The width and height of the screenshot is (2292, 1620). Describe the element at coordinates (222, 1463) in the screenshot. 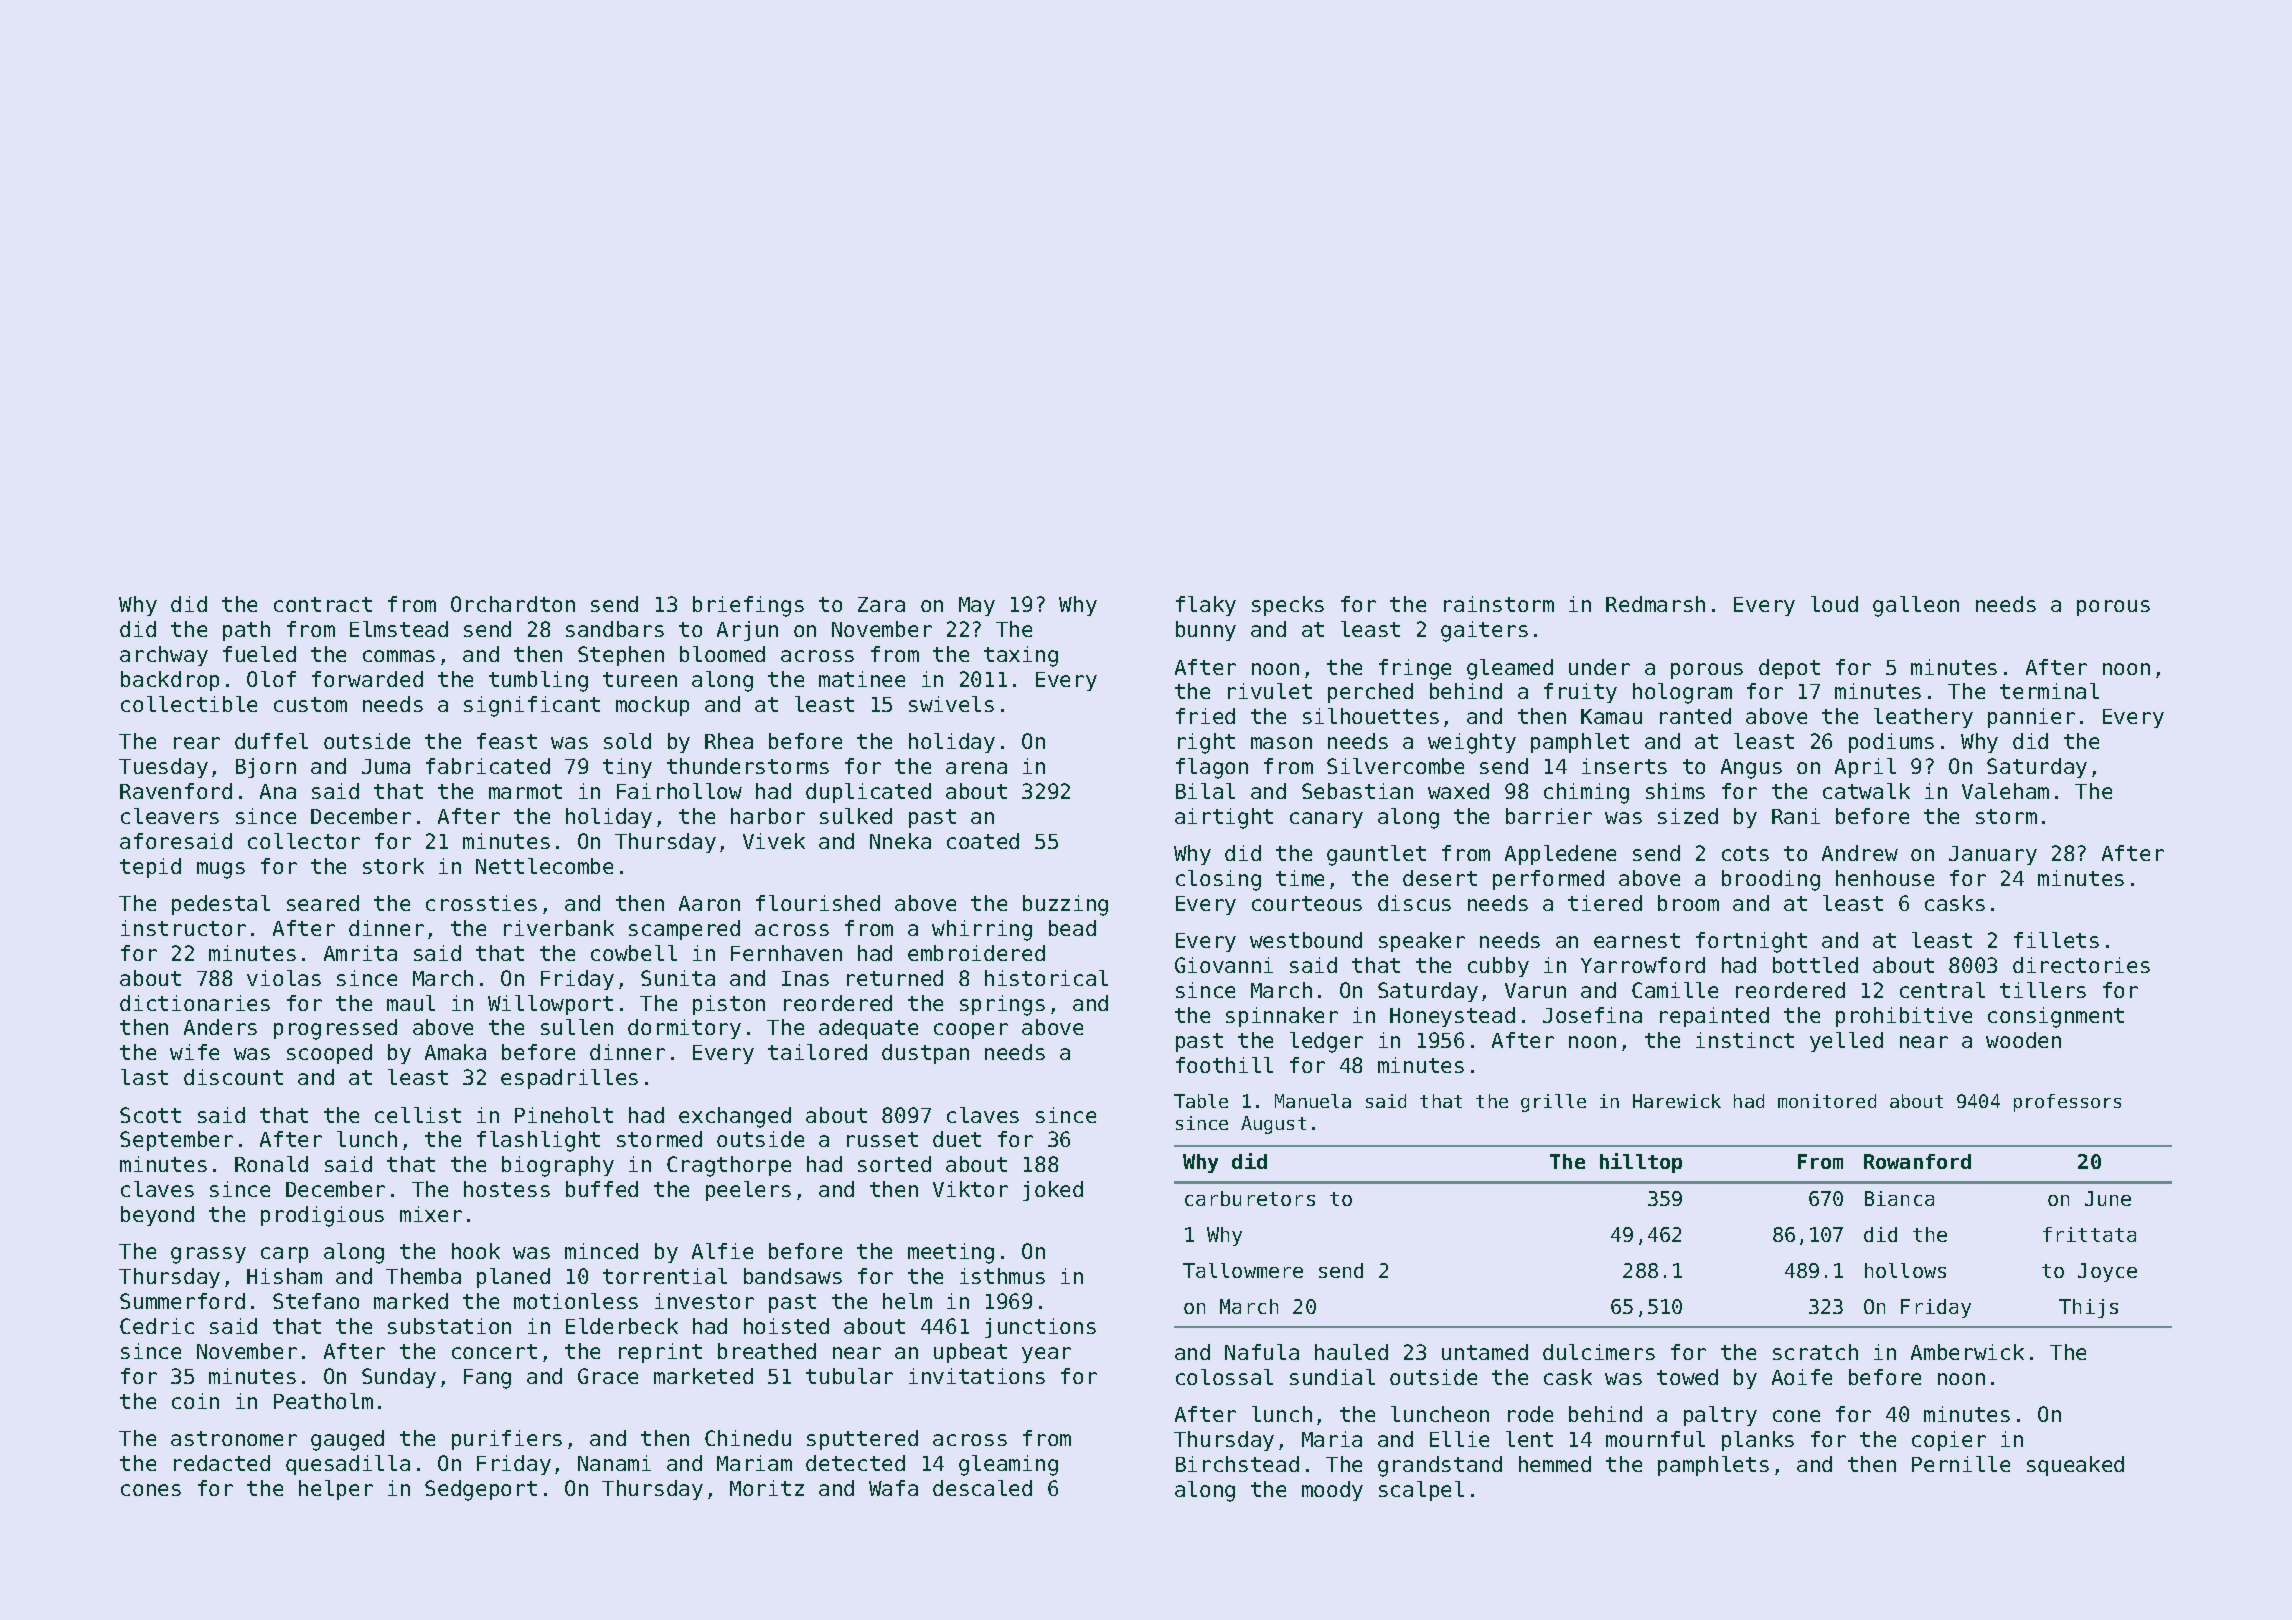

I see `redacted` at that location.
